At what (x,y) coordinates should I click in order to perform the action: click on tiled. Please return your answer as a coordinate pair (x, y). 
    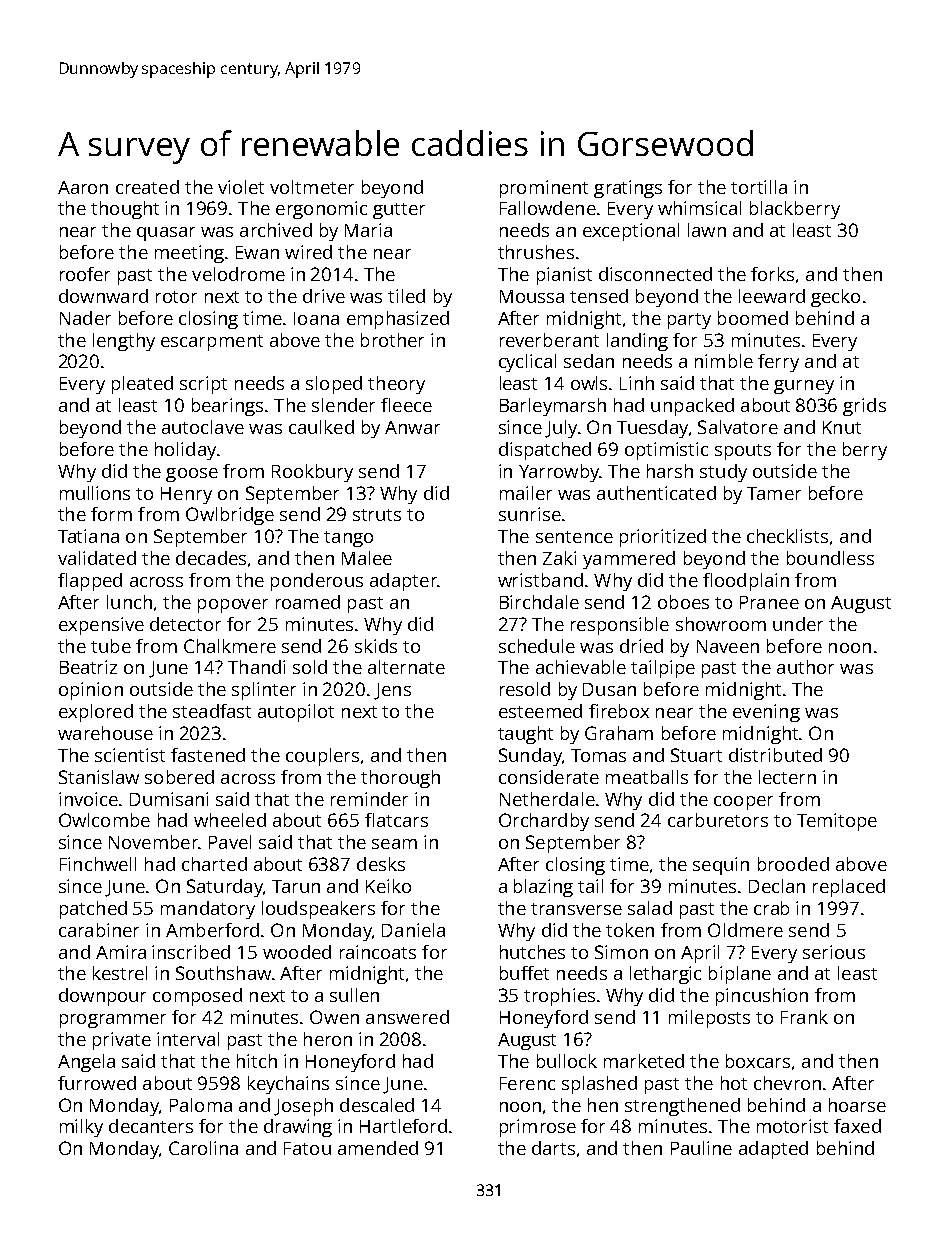
    Looking at the image, I should click on (406, 296).
